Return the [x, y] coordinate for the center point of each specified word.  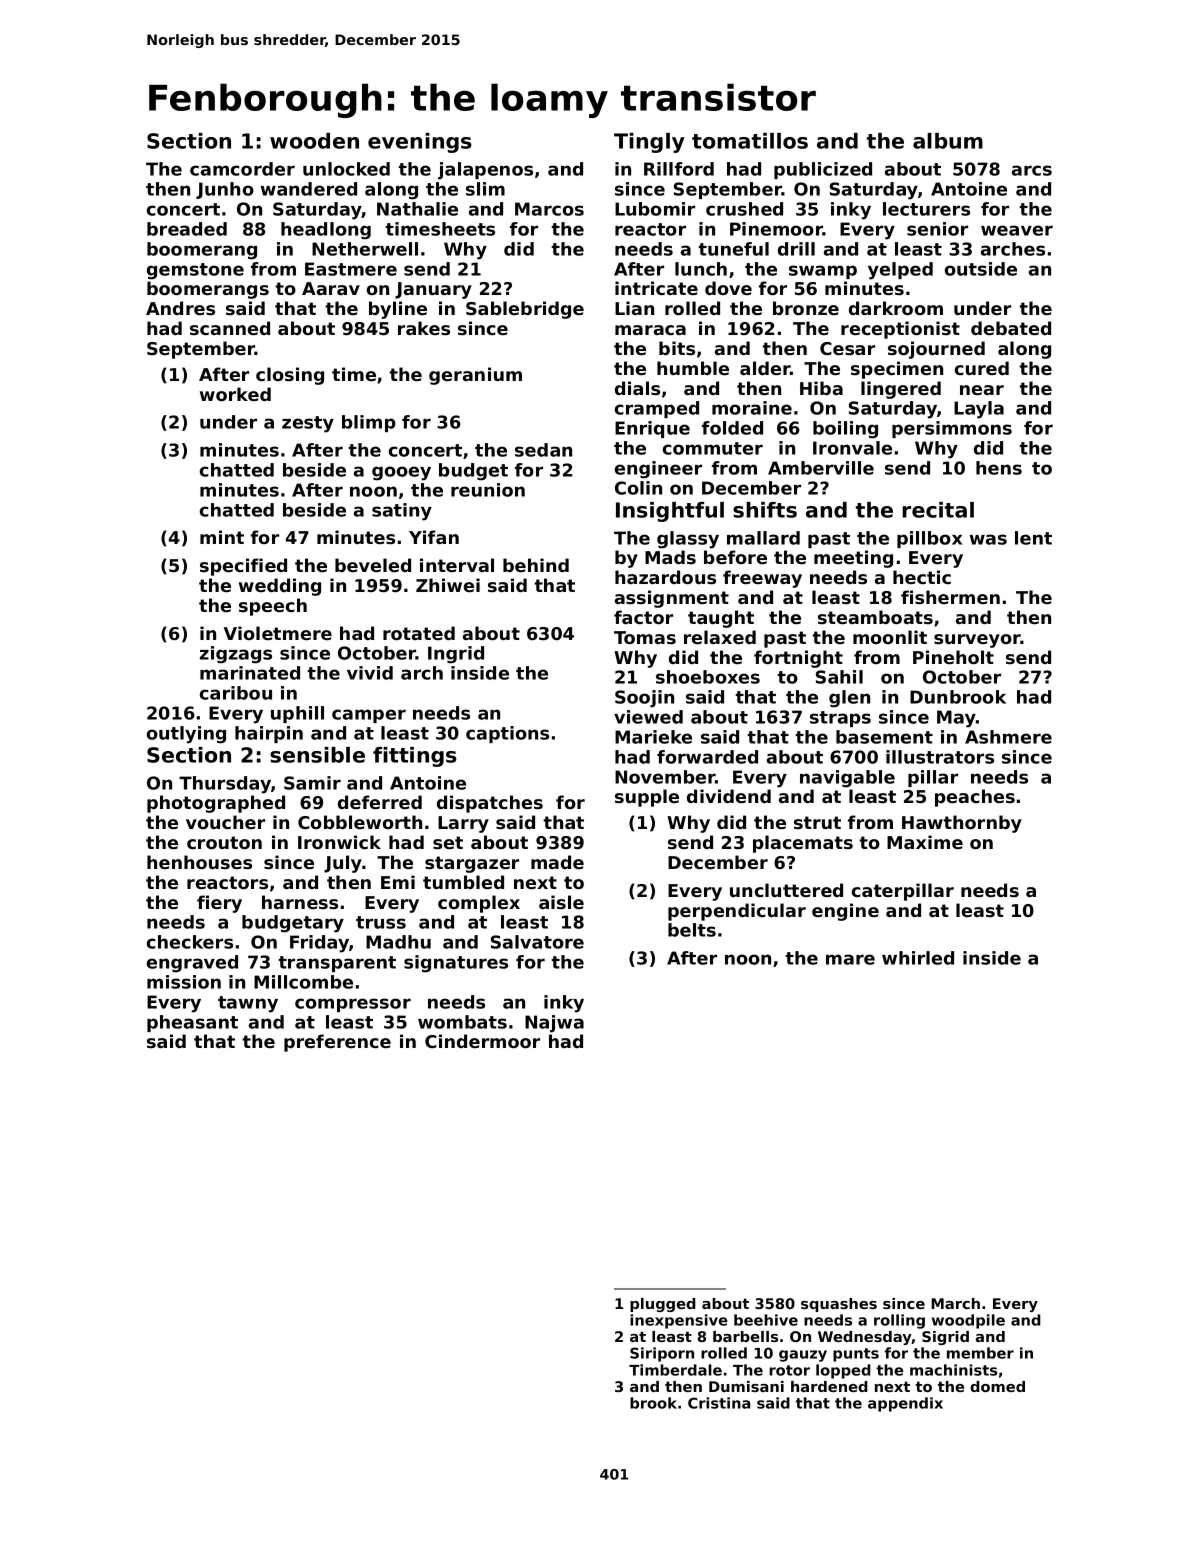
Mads [670, 557]
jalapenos [485, 171]
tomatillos [750, 141]
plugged [663, 1305]
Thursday [225, 785]
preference [337, 1043]
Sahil [839, 677]
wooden [314, 141]
